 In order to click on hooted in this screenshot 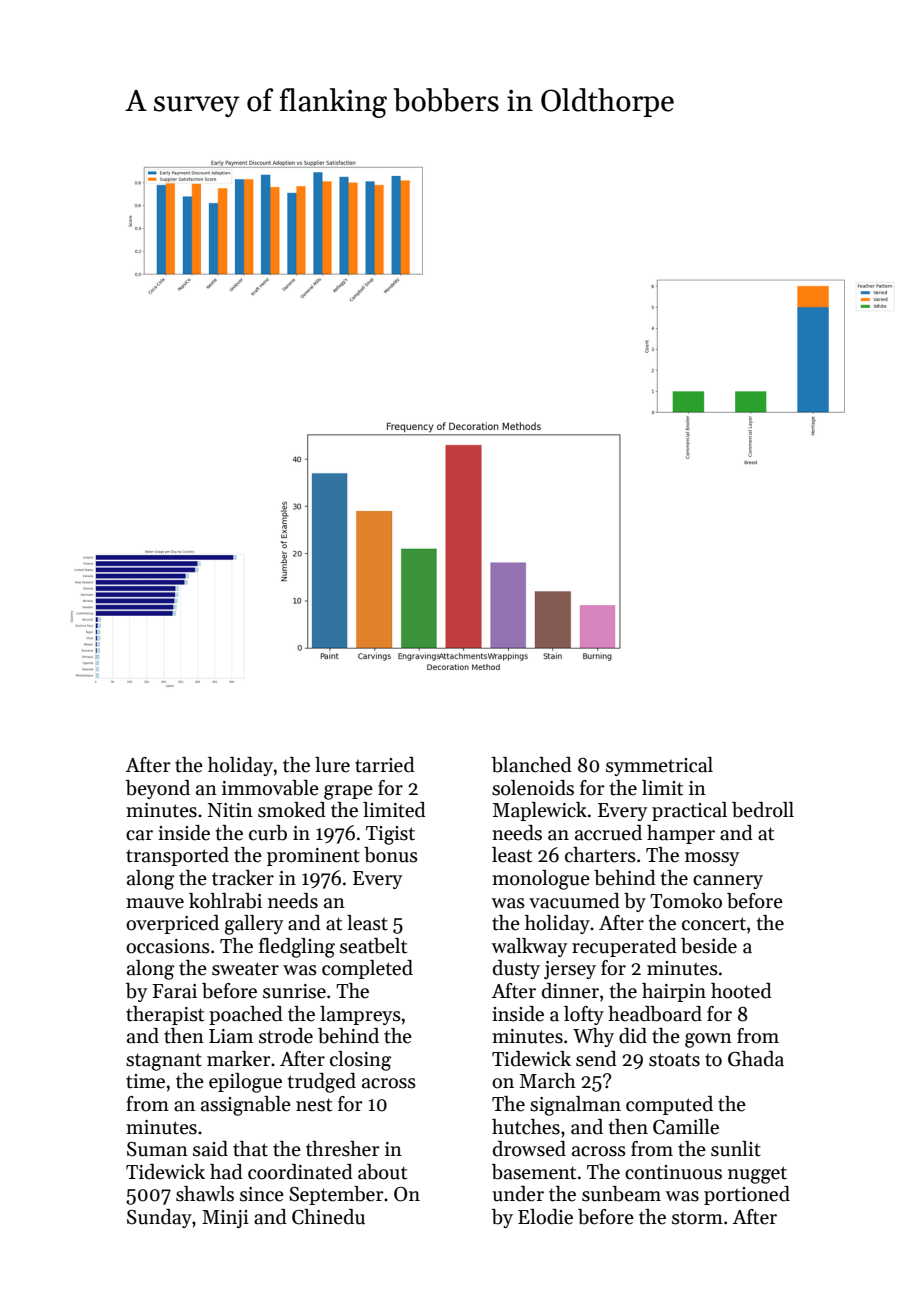, I will do `click(741, 991)`.
